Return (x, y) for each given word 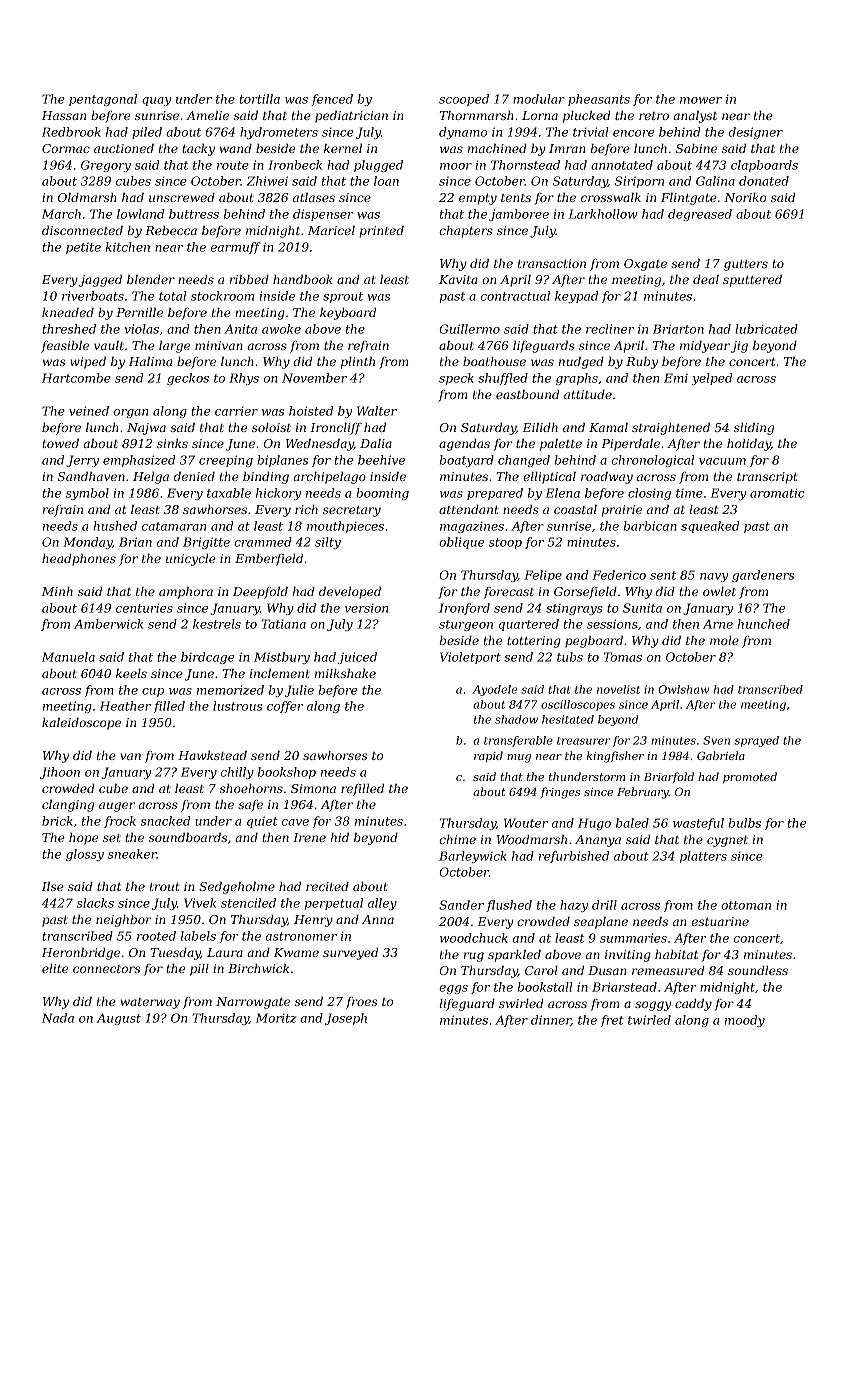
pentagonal (103, 100)
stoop (505, 543)
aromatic (777, 493)
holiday (749, 445)
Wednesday (320, 445)
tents (516, 198)
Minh (57, 591)
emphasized (139, 461)
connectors (106, 969)
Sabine (696, 148)
